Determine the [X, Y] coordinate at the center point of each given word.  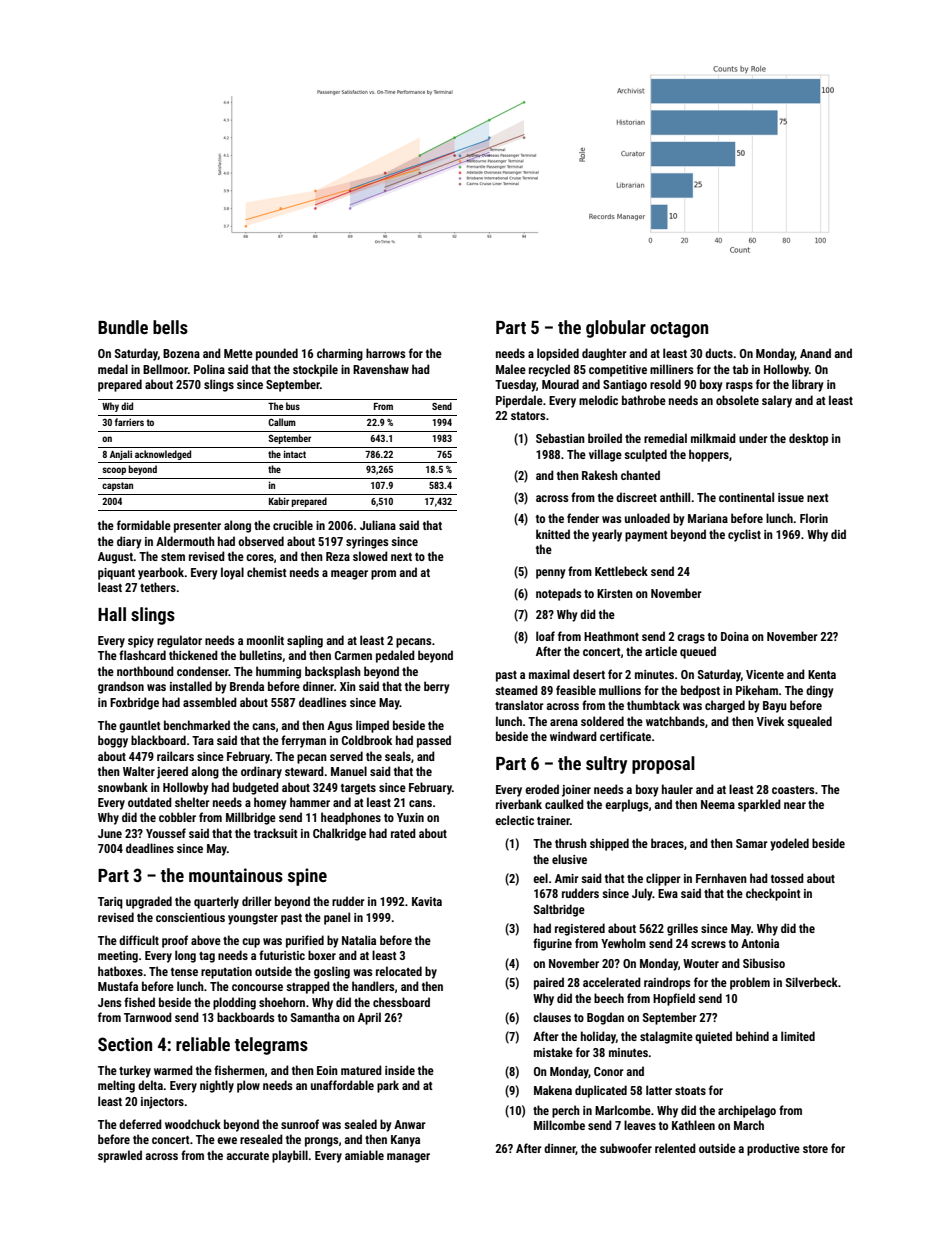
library [808, 385]
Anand [815, 353]
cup [251, 943]
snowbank [123, 787]
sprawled [120, 1156]
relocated [399, 971]
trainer [553, 820]
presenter [197, 527]
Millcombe [559, 1125]
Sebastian [560, 438]
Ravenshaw [381, 369]
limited [798, 1036]
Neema [718, 804]
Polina [209, 369]
